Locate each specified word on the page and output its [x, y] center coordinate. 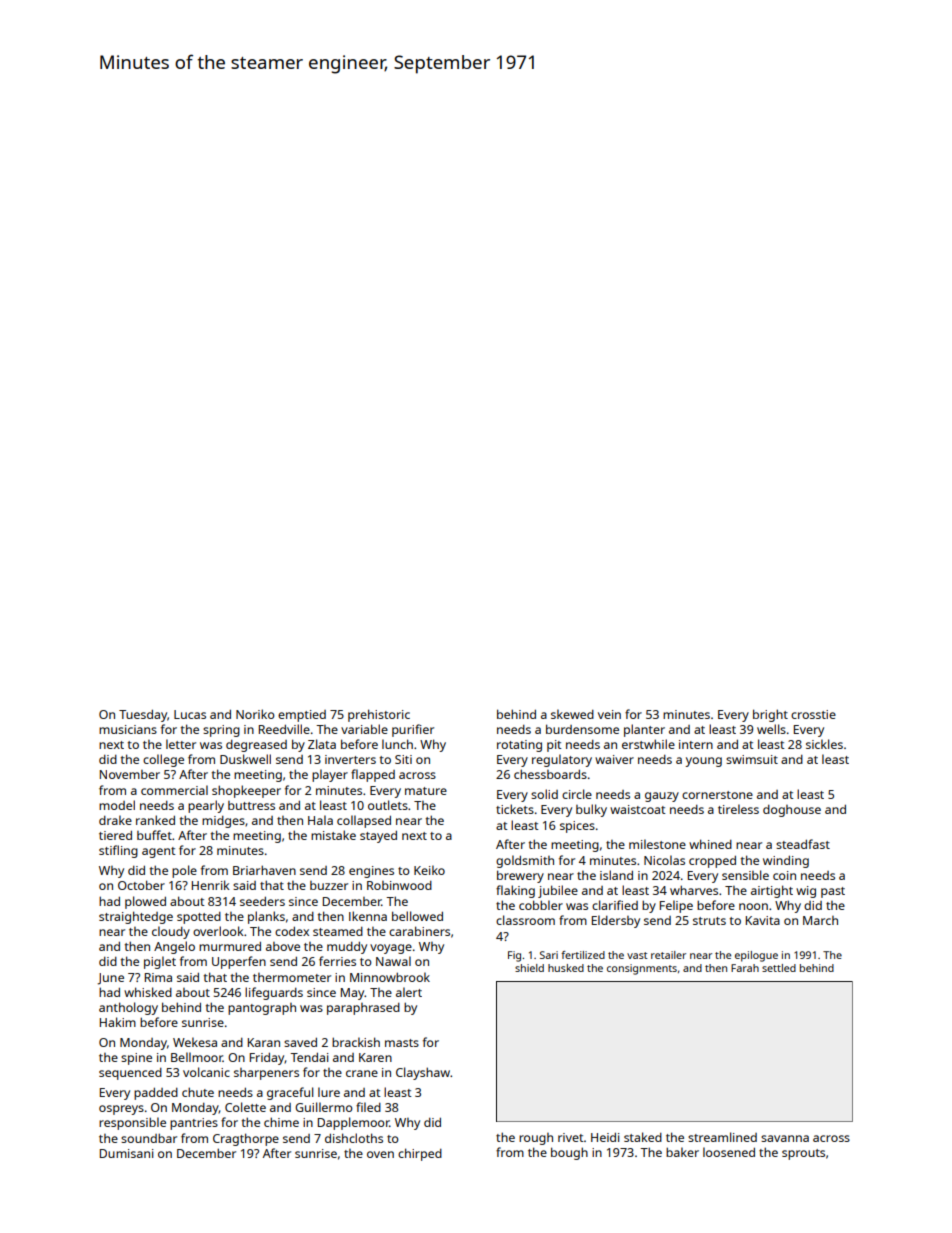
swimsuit [752, 759]
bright [770, 715]
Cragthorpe [246, 1139]
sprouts [803, 1154]
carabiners [419, 931]
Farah [745, 968]
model [117, 805]
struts [709, 921]
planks [266, 917]
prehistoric [379, 715]
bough [569, 1153]
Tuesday [143, 716]
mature [426, 791]
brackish [356, 1042]
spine [136, 1059]
